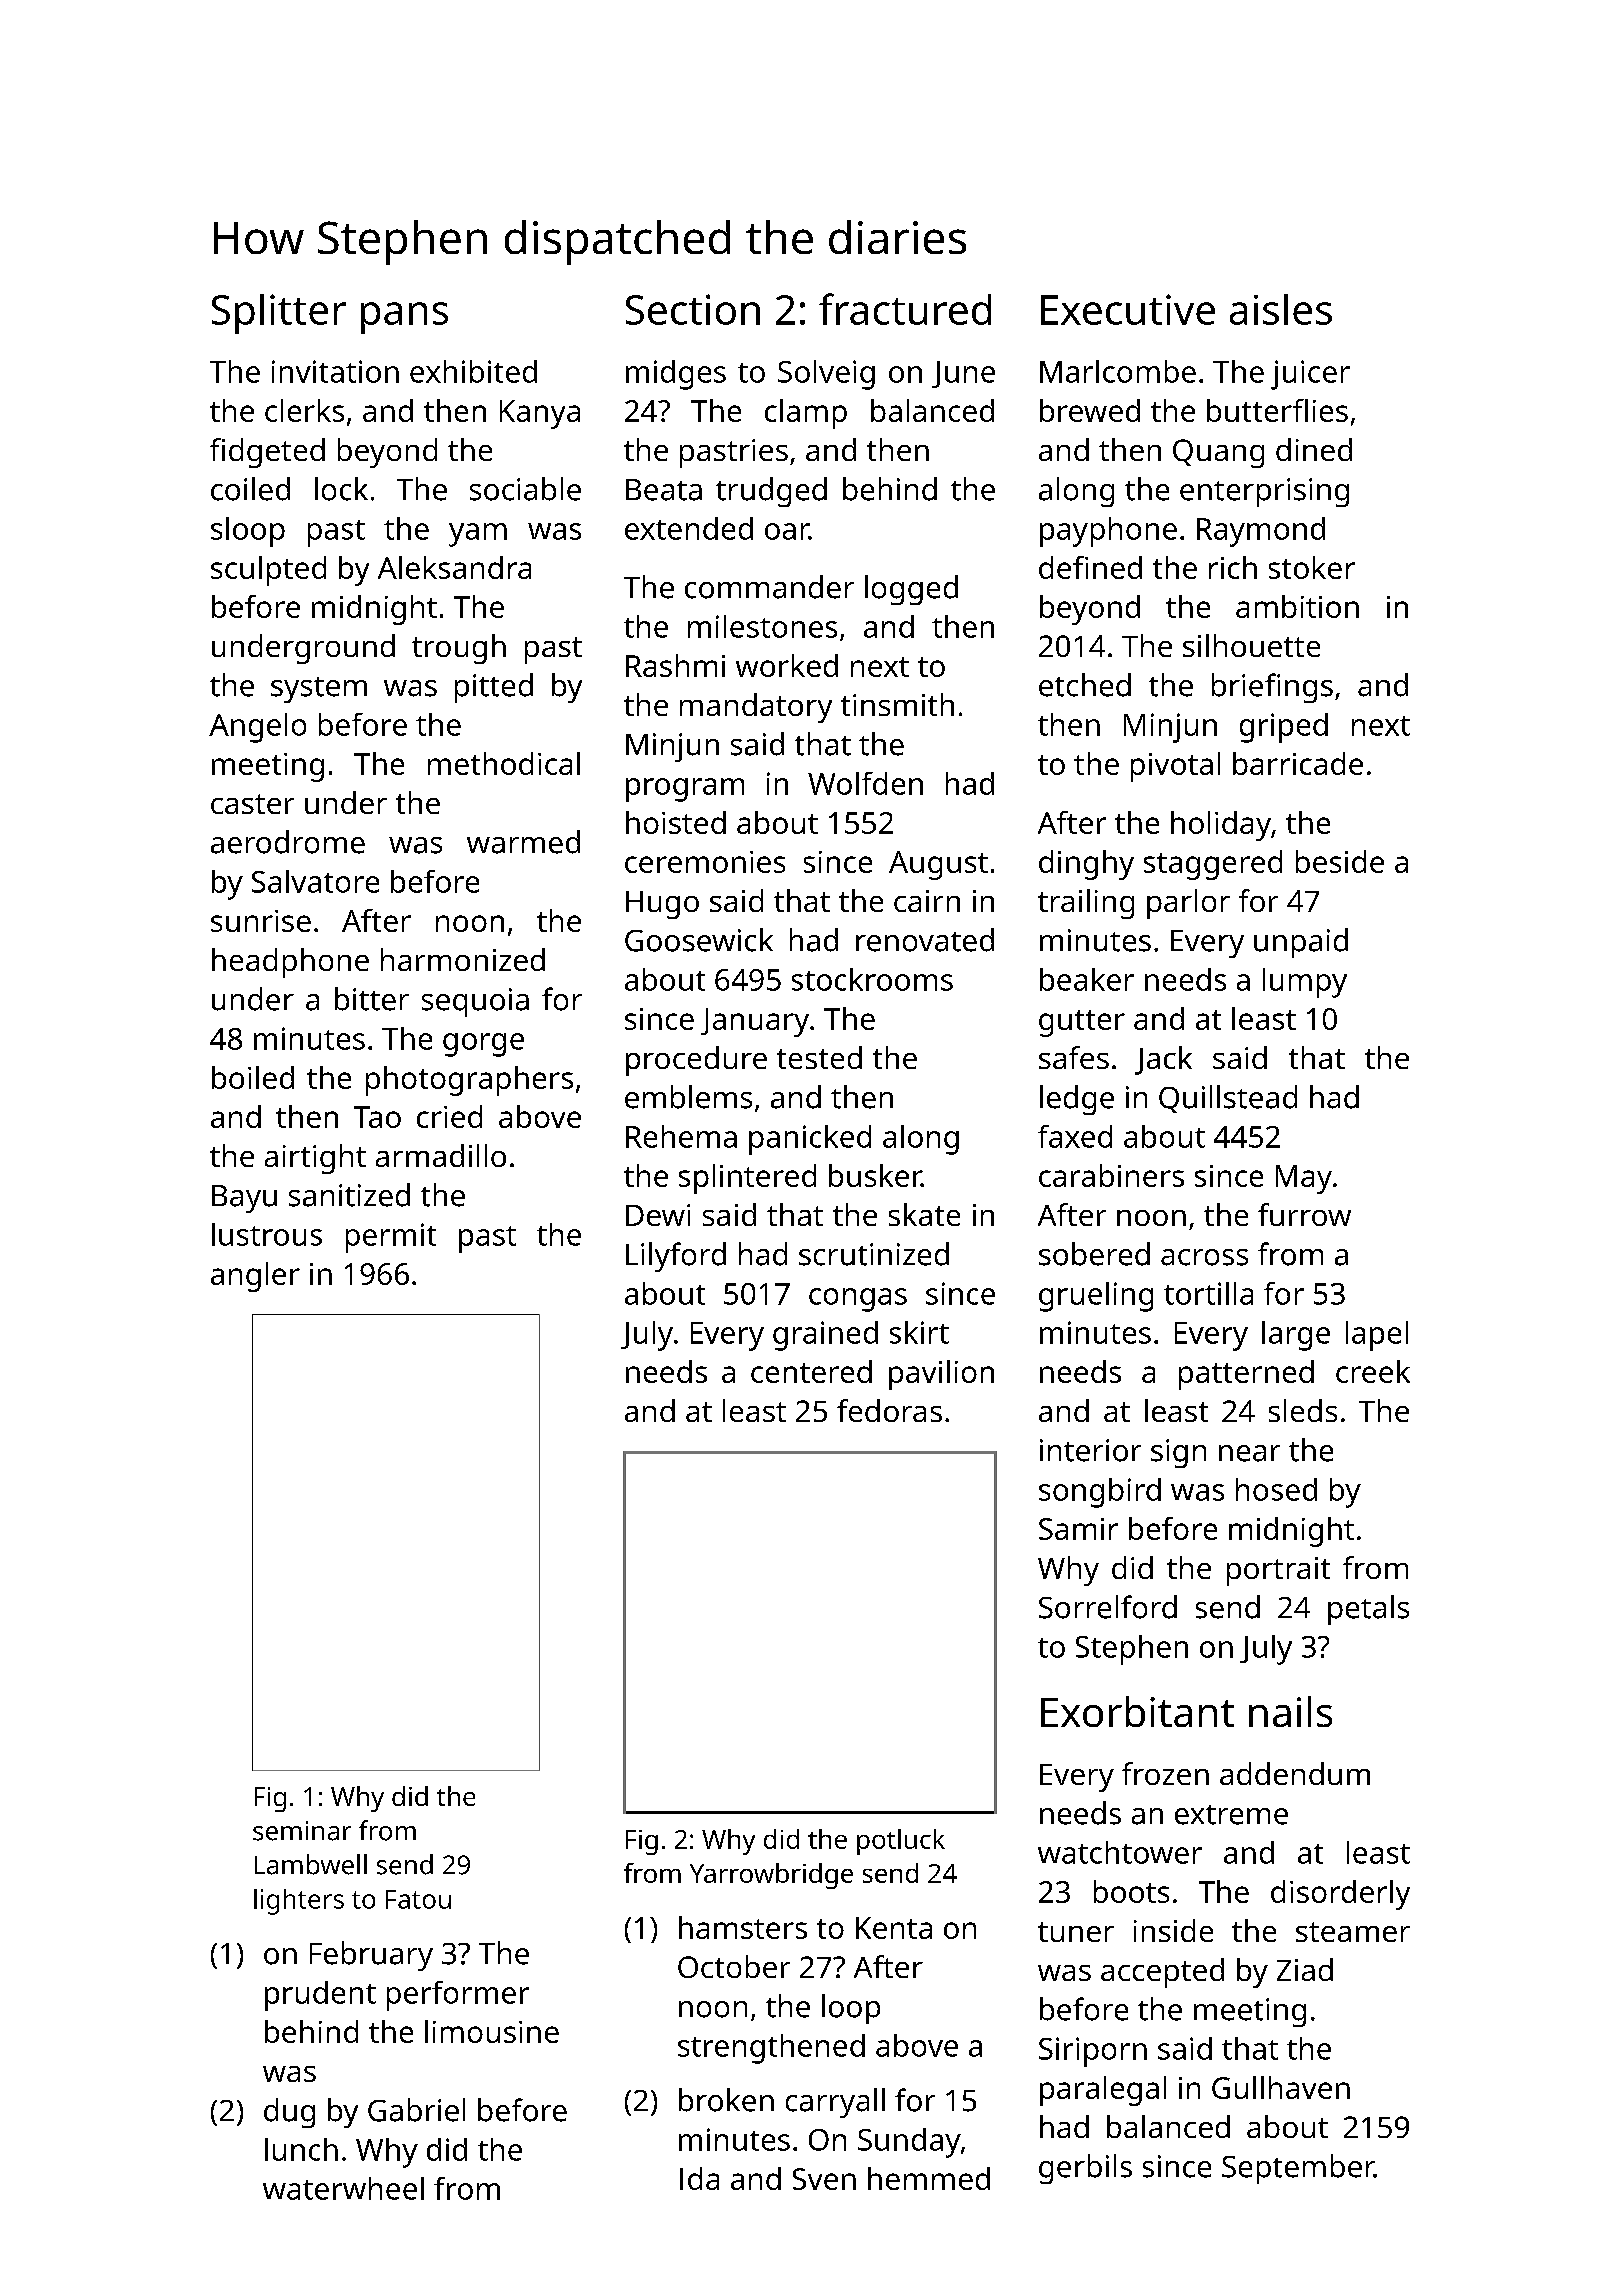 Image resolution: width=1620 pixels, height=2292 pixels. Describe the element at coordinates (1305, 983) in the page. I see `lumpy` at that location.
